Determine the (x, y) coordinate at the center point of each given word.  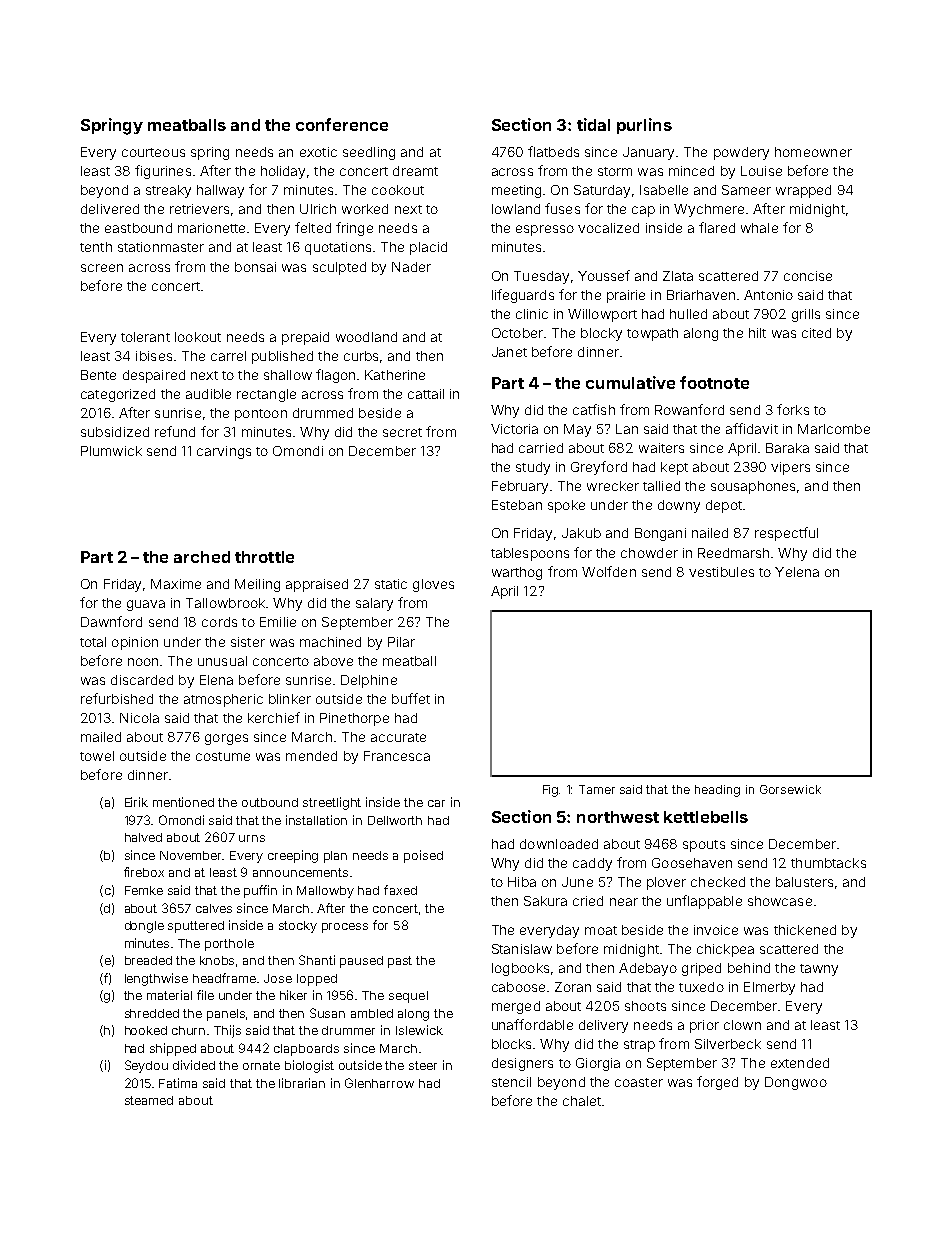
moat (601, 930)
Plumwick (111, 451)
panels (226, 1015)
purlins (644, 126)
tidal (593, 124)
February (520, 487)
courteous (153, 152)
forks (793, 409)
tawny (819, 970)
